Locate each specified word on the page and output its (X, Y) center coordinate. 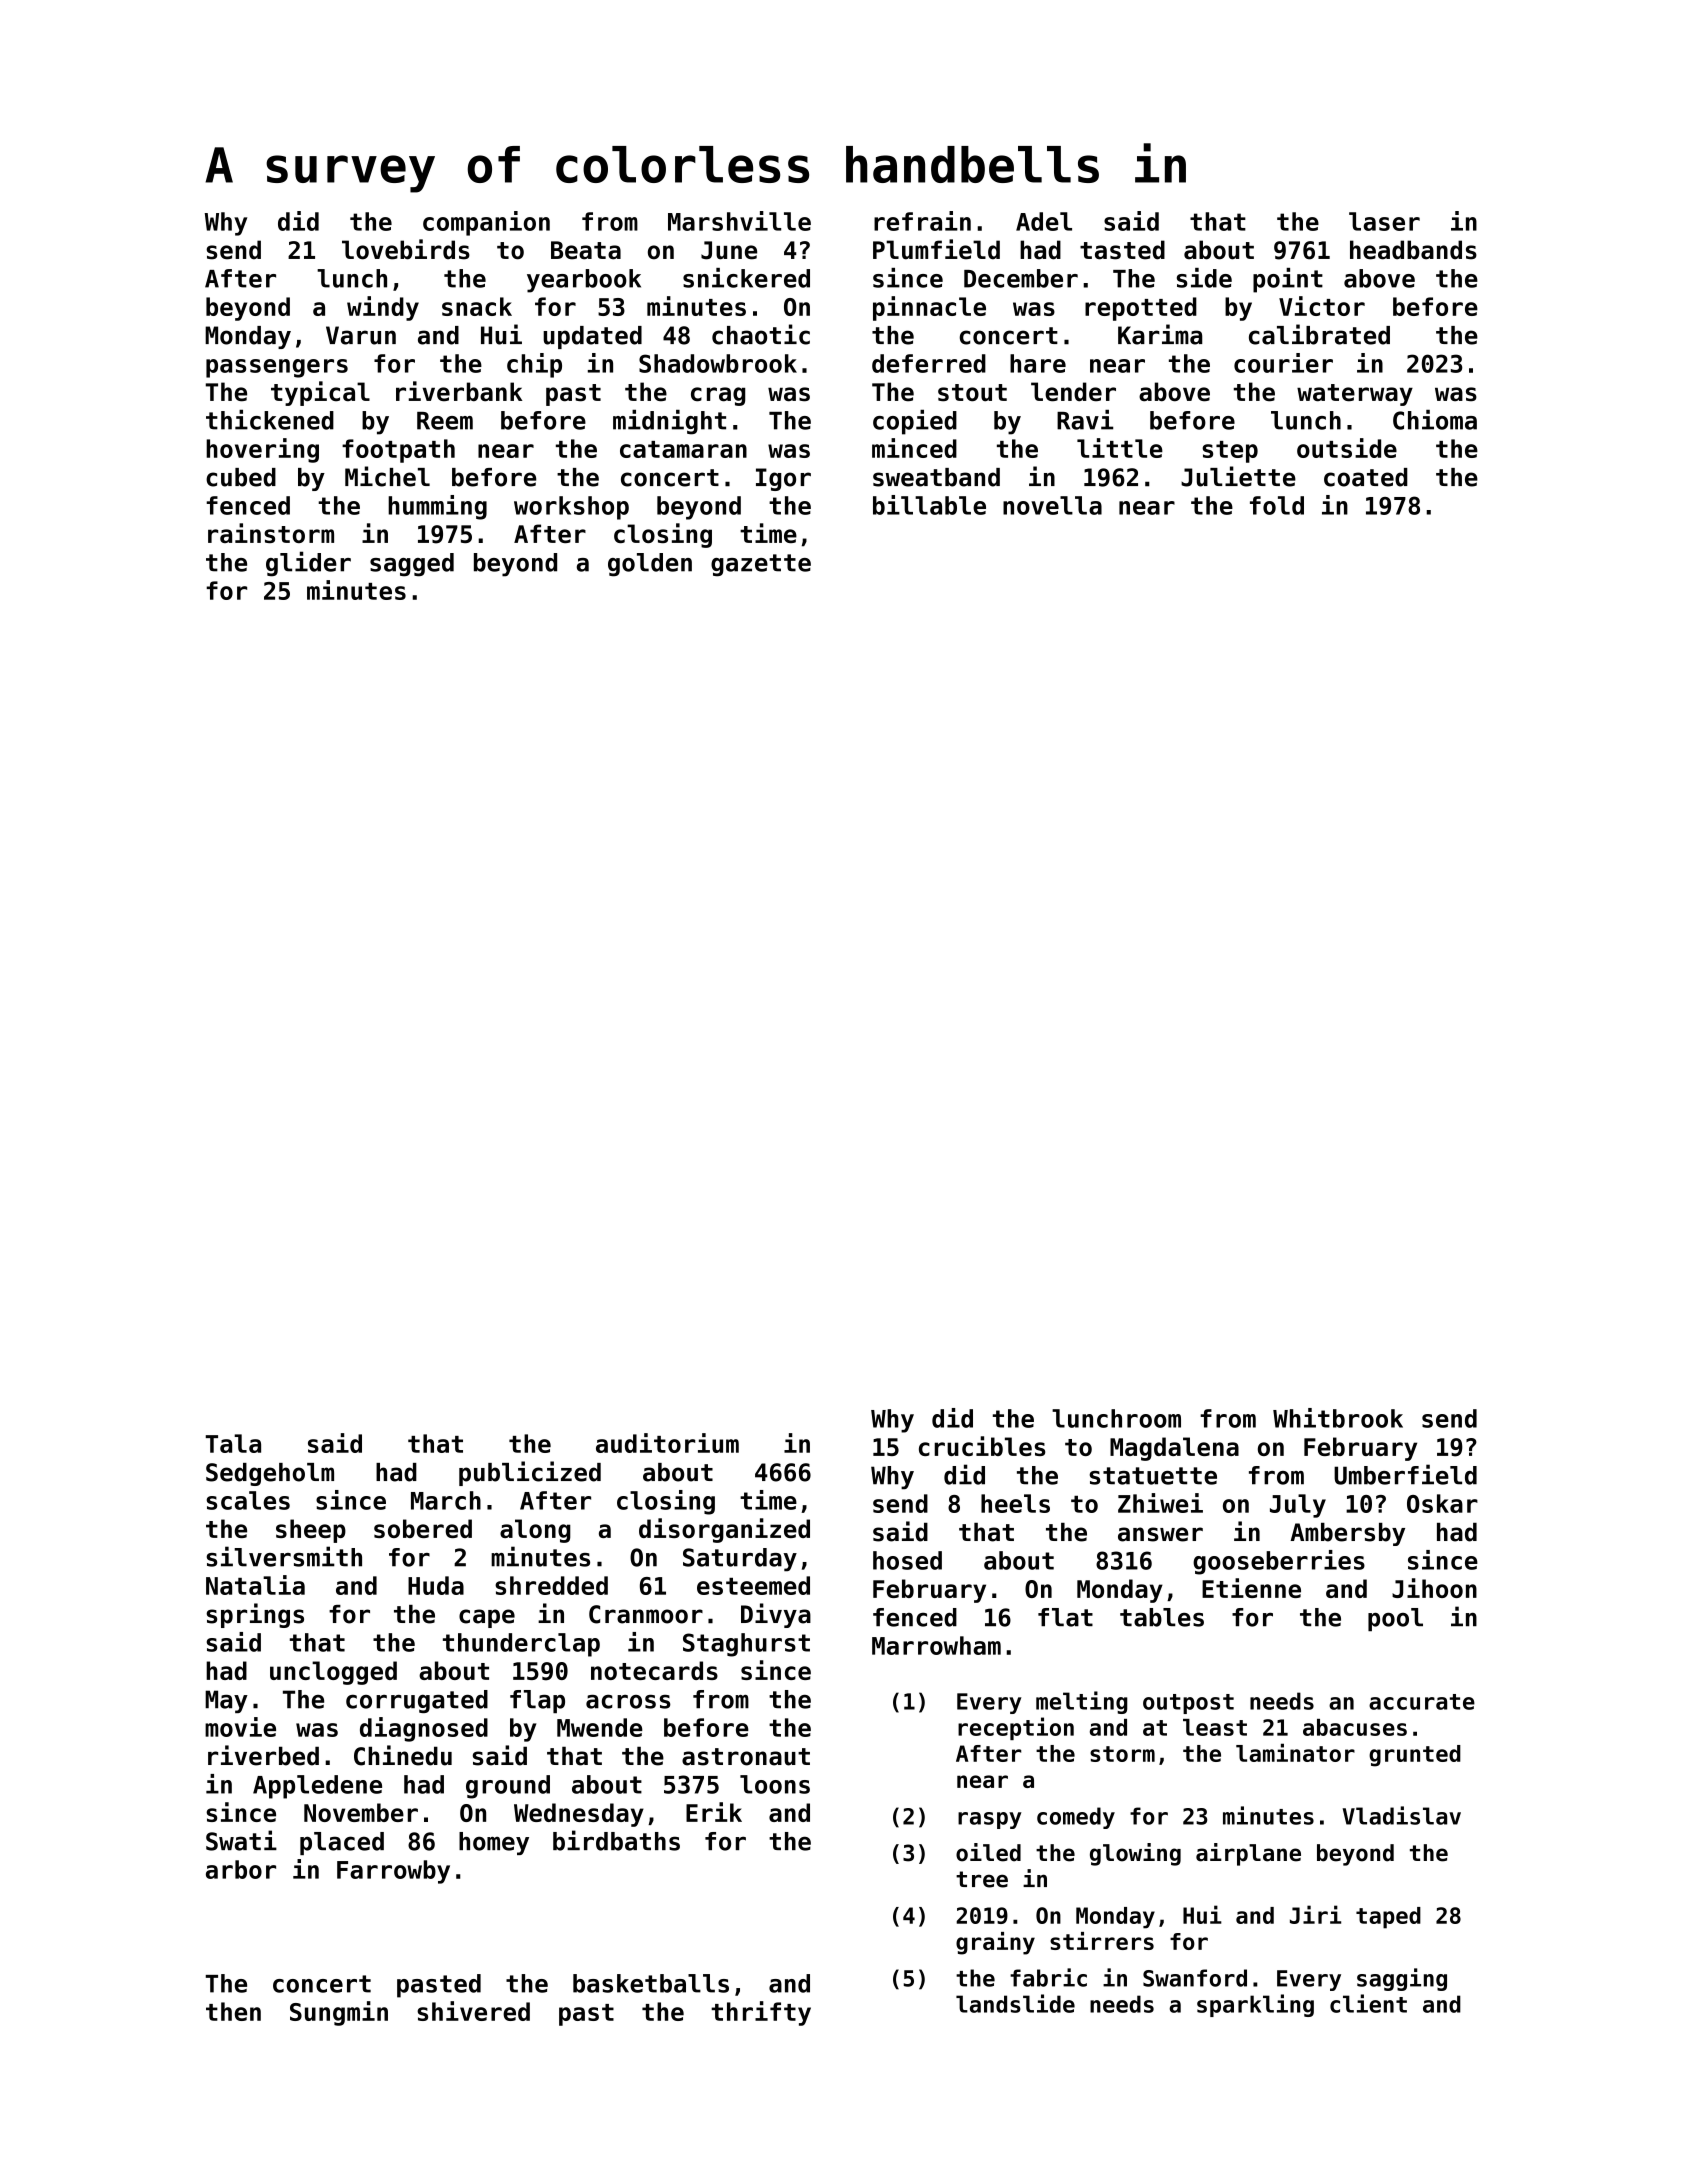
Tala (233, 1443)
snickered (746, 278)
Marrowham (936, 1645)
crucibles (982, 1446)
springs (255, 1615)
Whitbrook (1338, 1418)
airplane (1248, 1854)
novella (1052, 505)
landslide (1015, 2003)
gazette (761, 565)
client (1368, 2003)
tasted (1122, 250)
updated (592, 337)
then (233, 2011)
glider (308, 564)
